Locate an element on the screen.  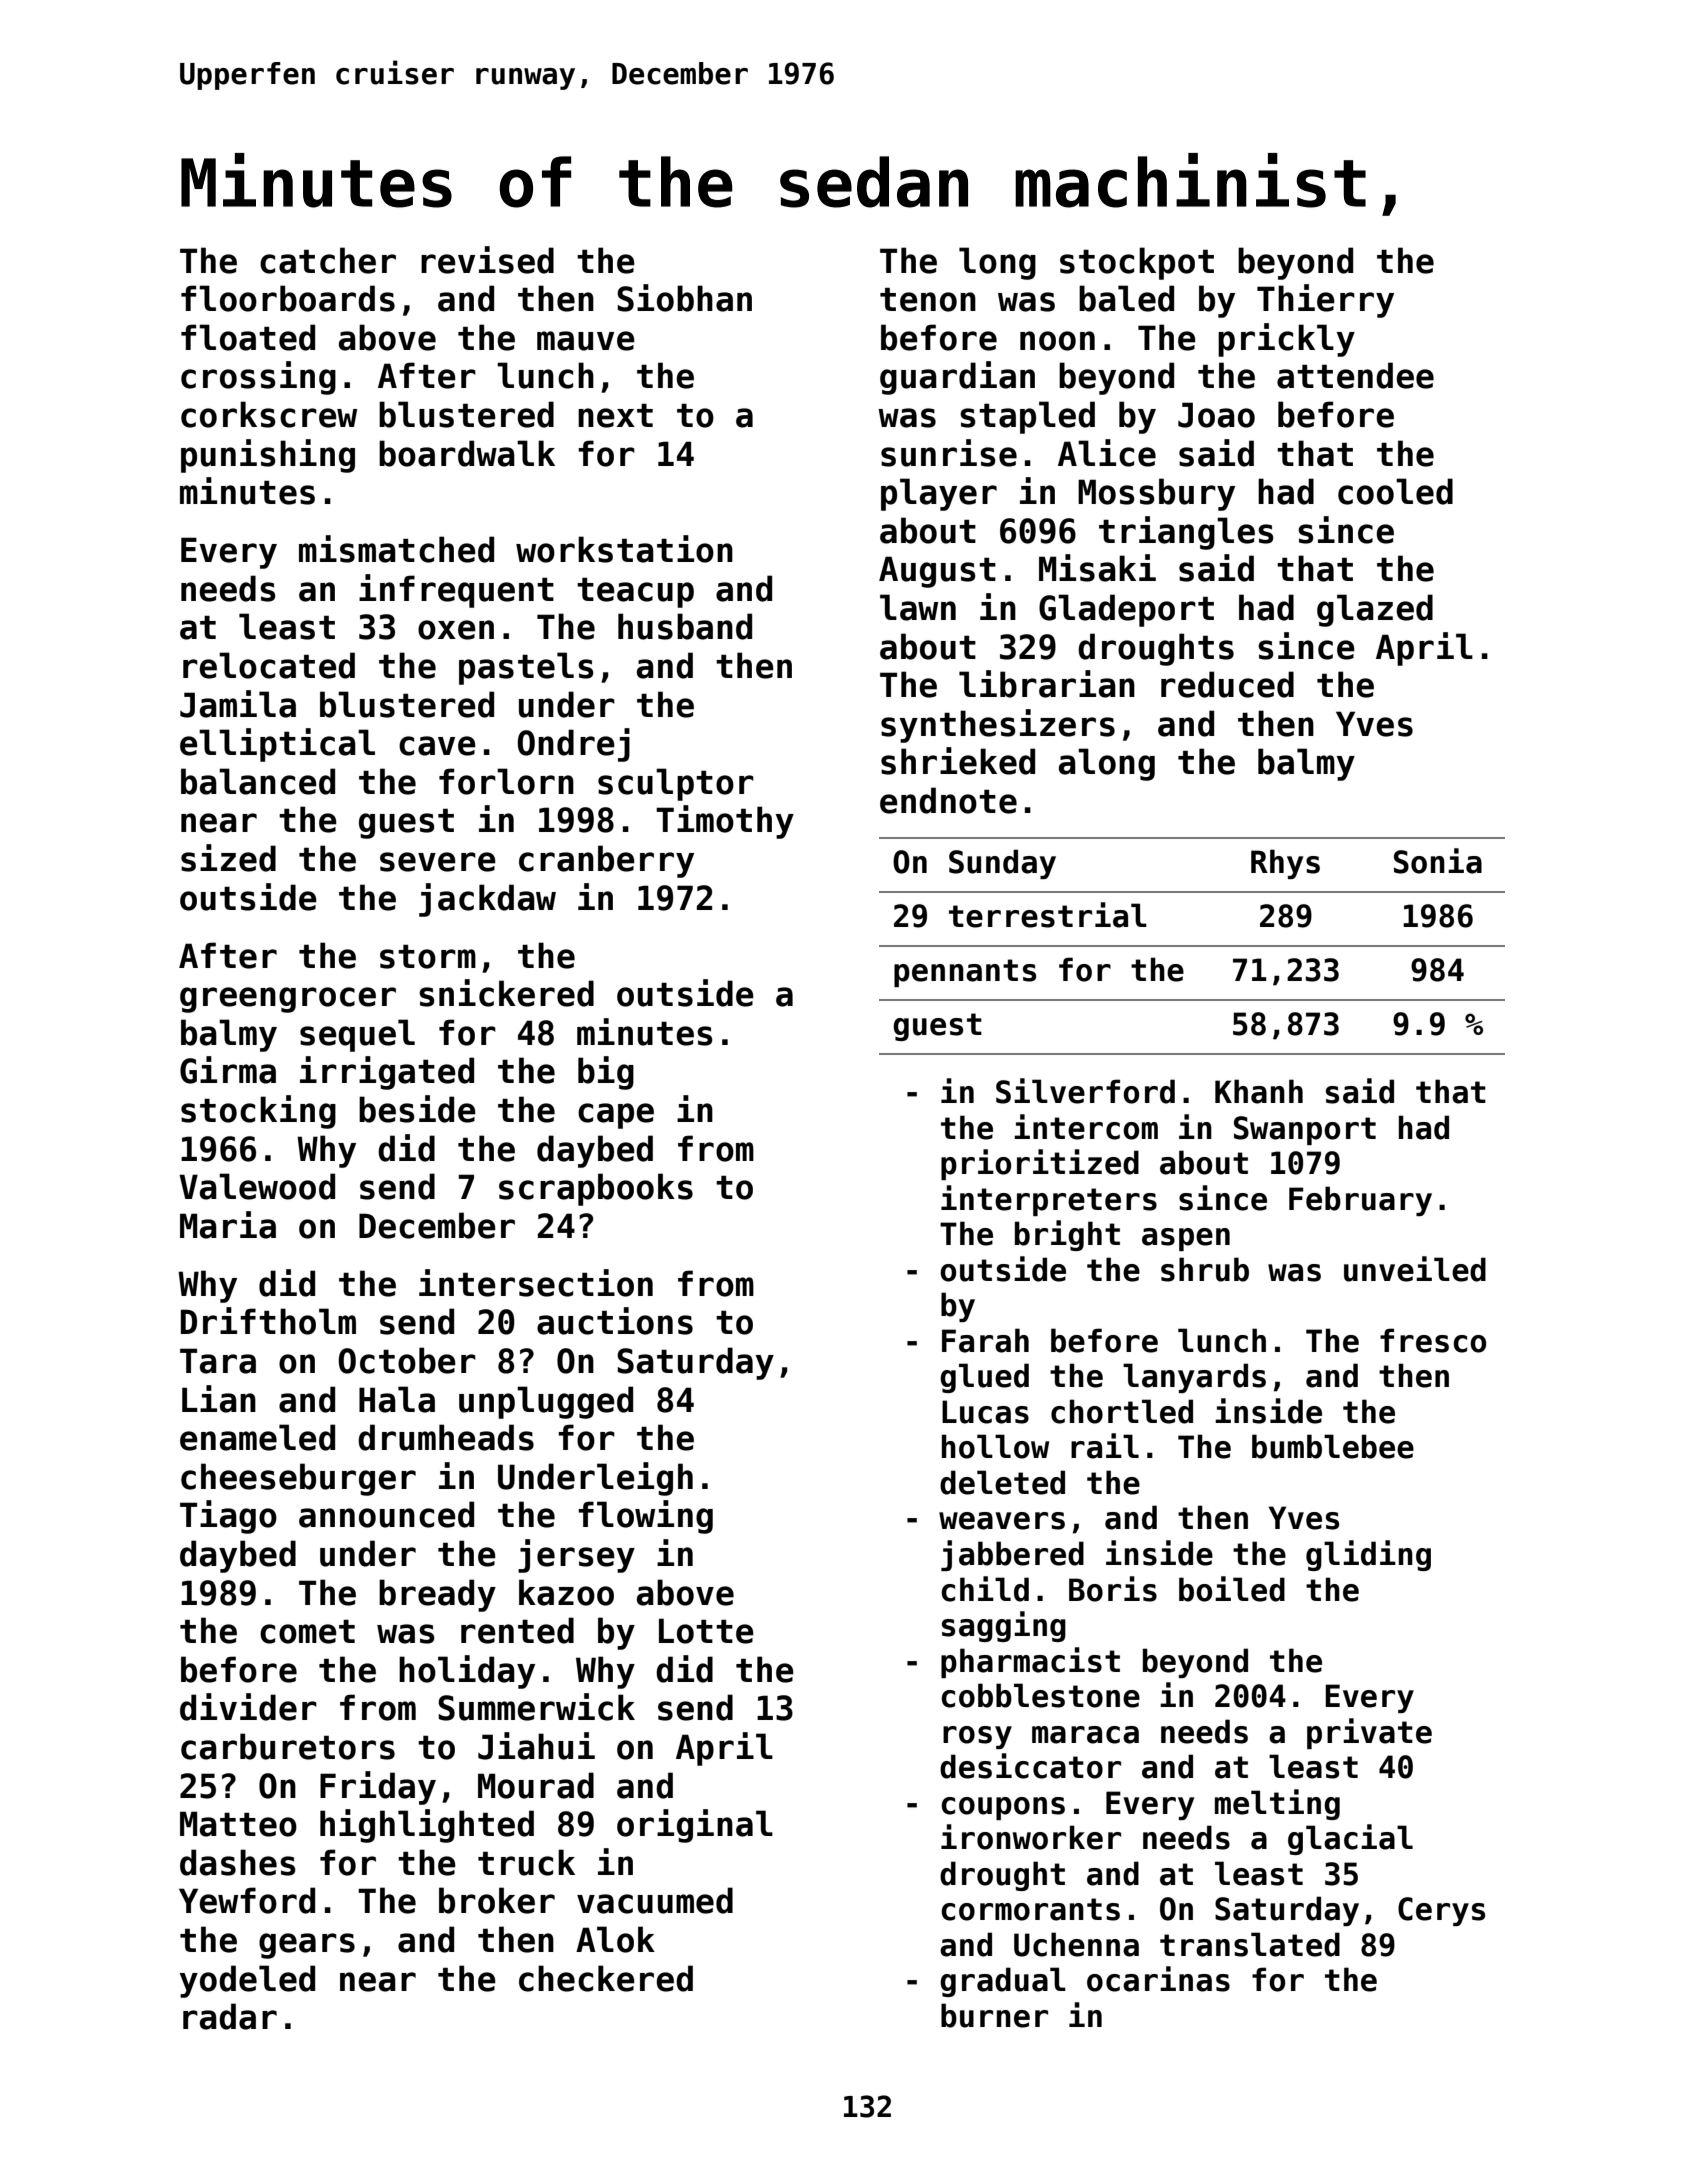
tenon is located at coordinates (928, 300).
